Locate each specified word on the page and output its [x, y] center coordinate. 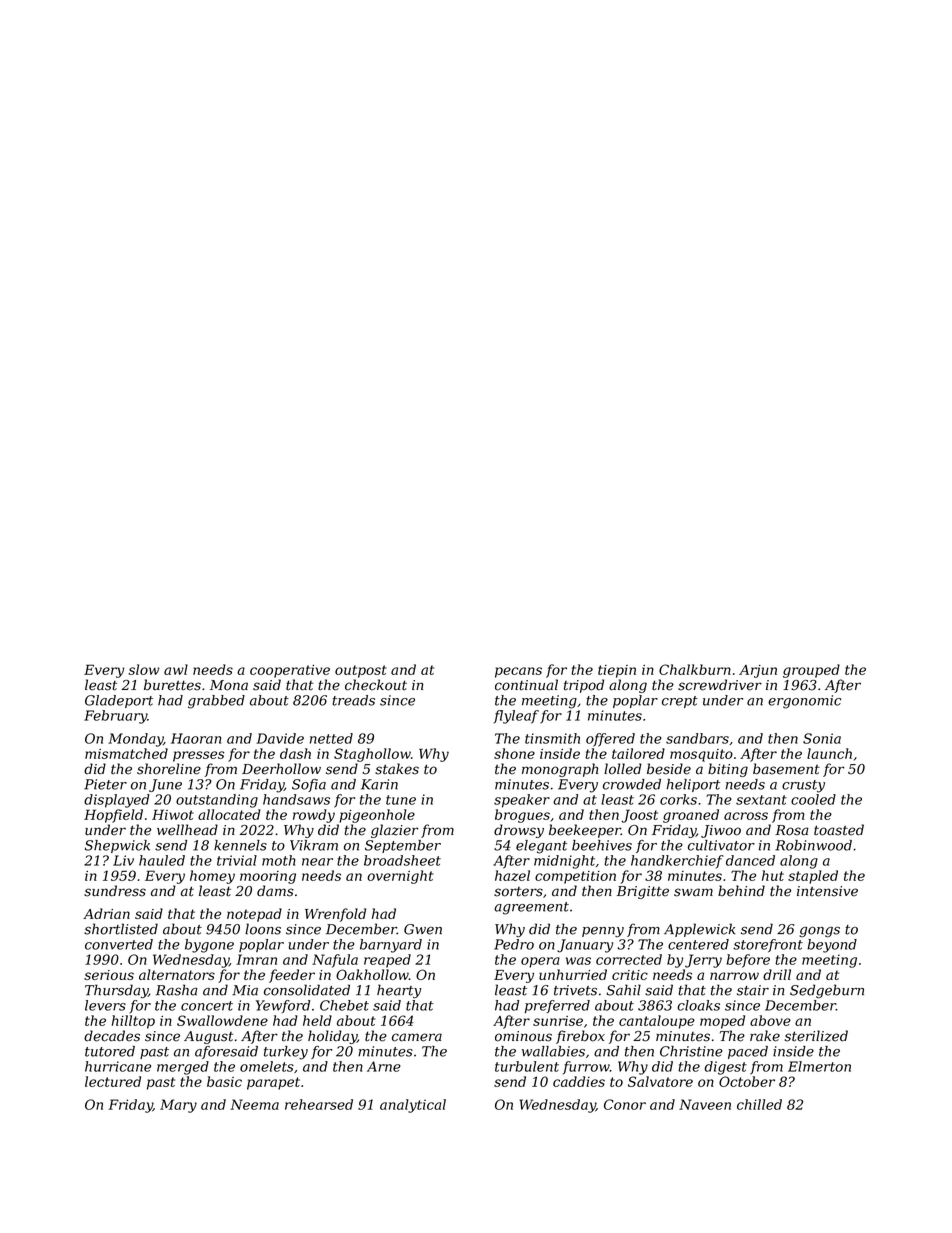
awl [176, 669]
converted [119, 944]
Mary [178, 1106]
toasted [839, 830]
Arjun [758, 671]
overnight [400, 877]
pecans [518, 672]
